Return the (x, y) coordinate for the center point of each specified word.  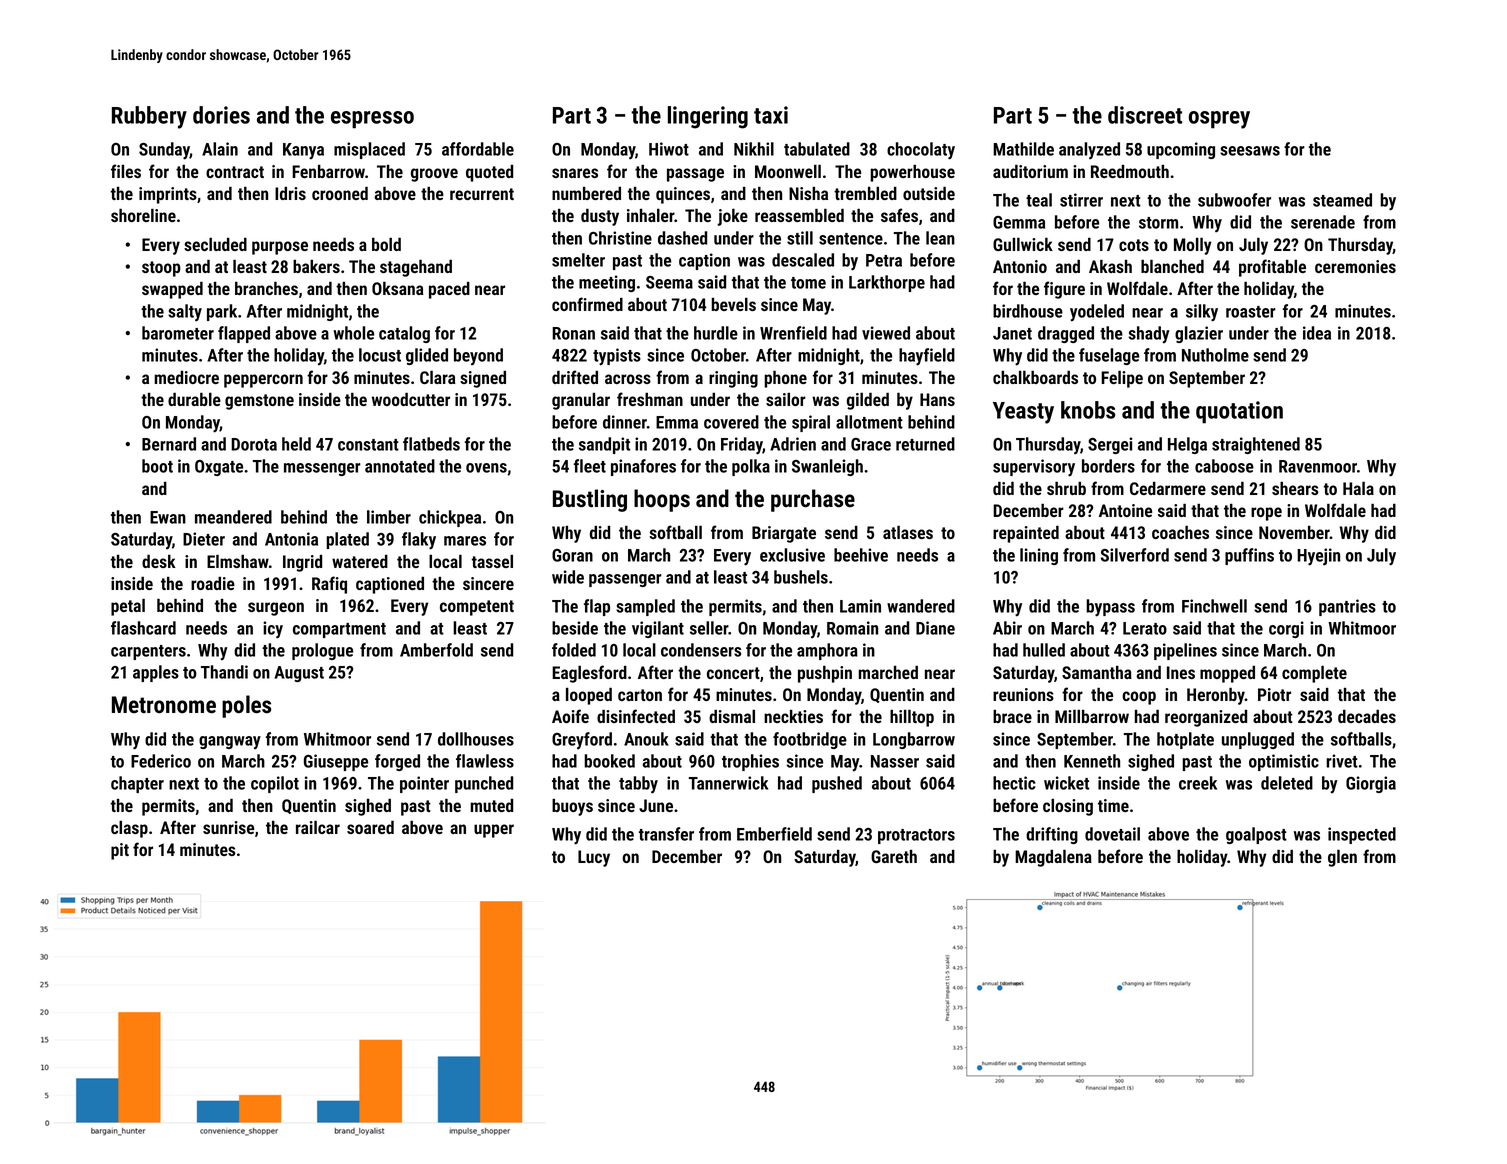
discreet (1145, 115)
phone (785, 379)
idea (1317, 333)
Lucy (594, 858)
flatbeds (431, 444)
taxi (771, 115)
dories (221, 115)
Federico (161, 761)
